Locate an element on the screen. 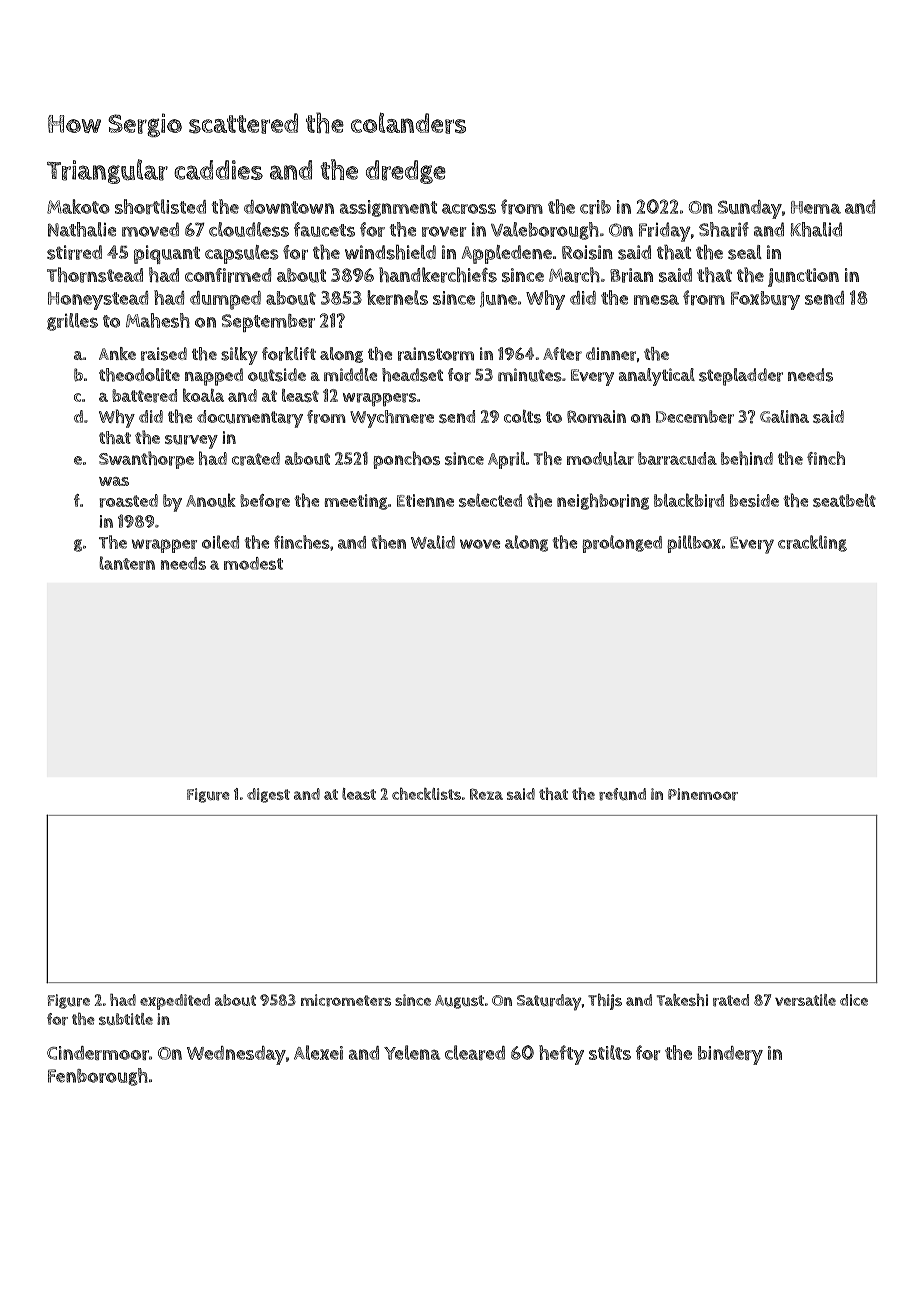 This screenshot has height=1314, width=924. cleared is located at coordinates (475, 1052).
